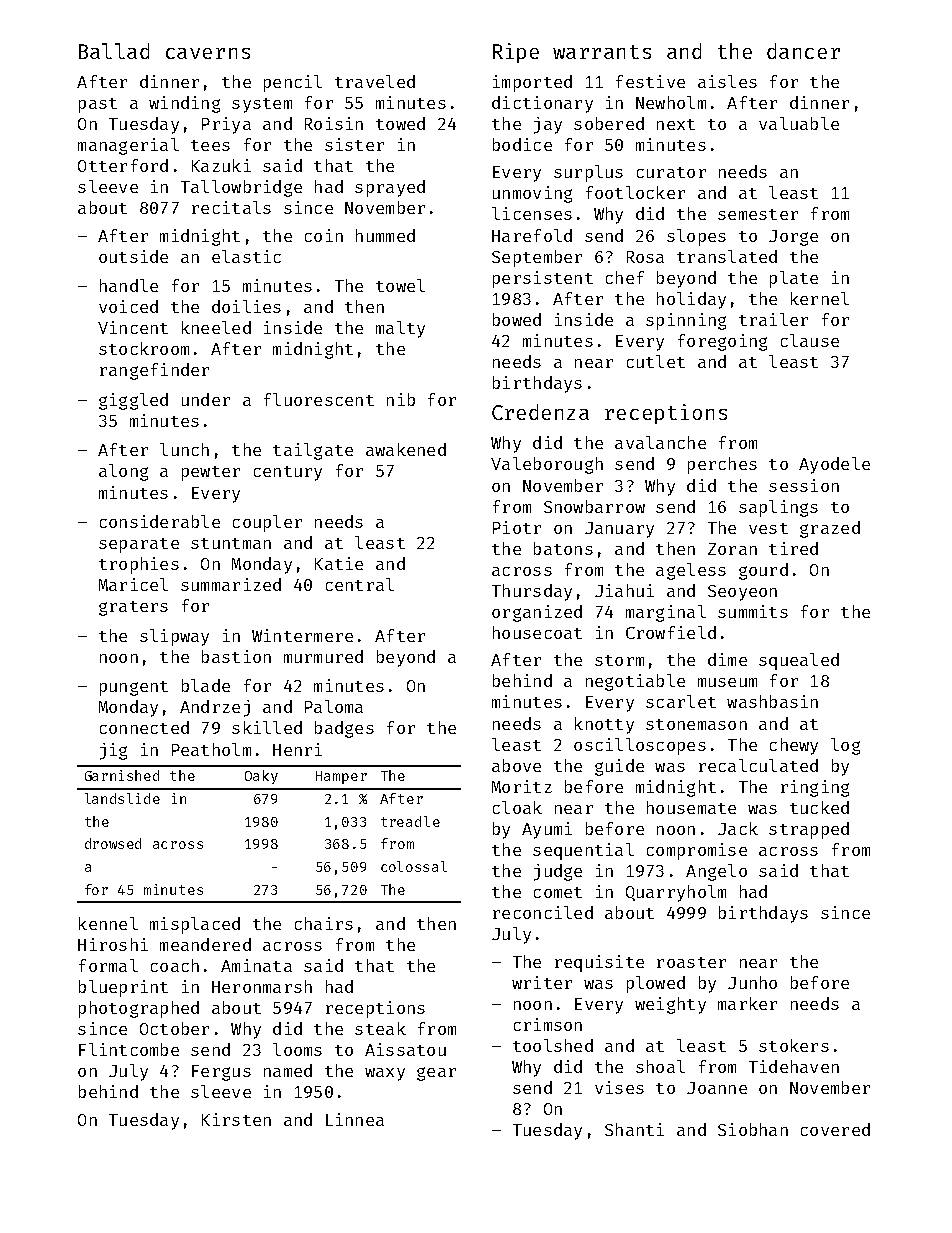 Image resolution: width=952 pixels, height=1233 pixels. What do you see at coordinates (845, 746) in the page?
I see `log` at bounding box center [845, 746].
